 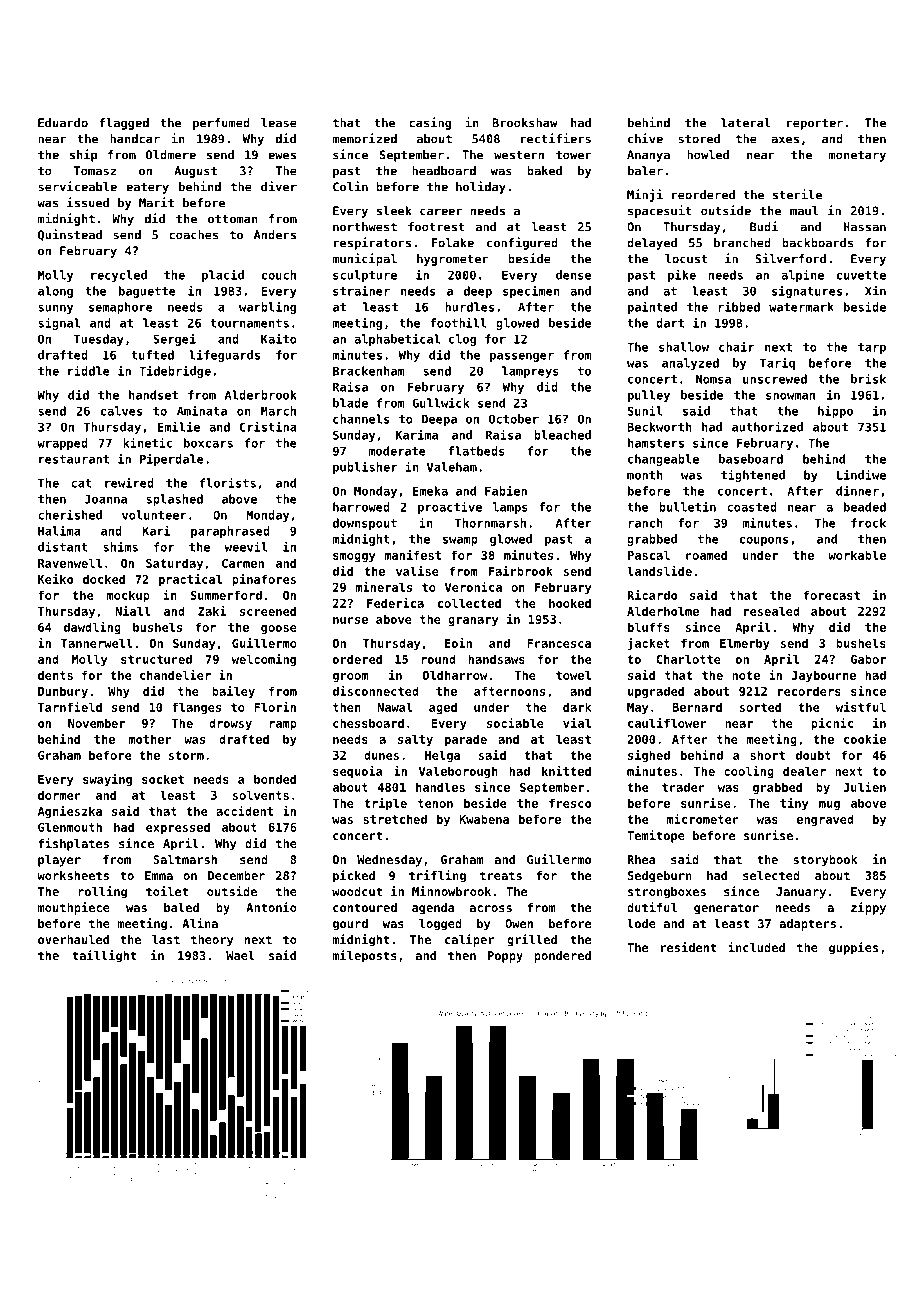 What do you see at coordinates (240, 955) in the page?
I see `Wael` at bounding box center [240, 955].
